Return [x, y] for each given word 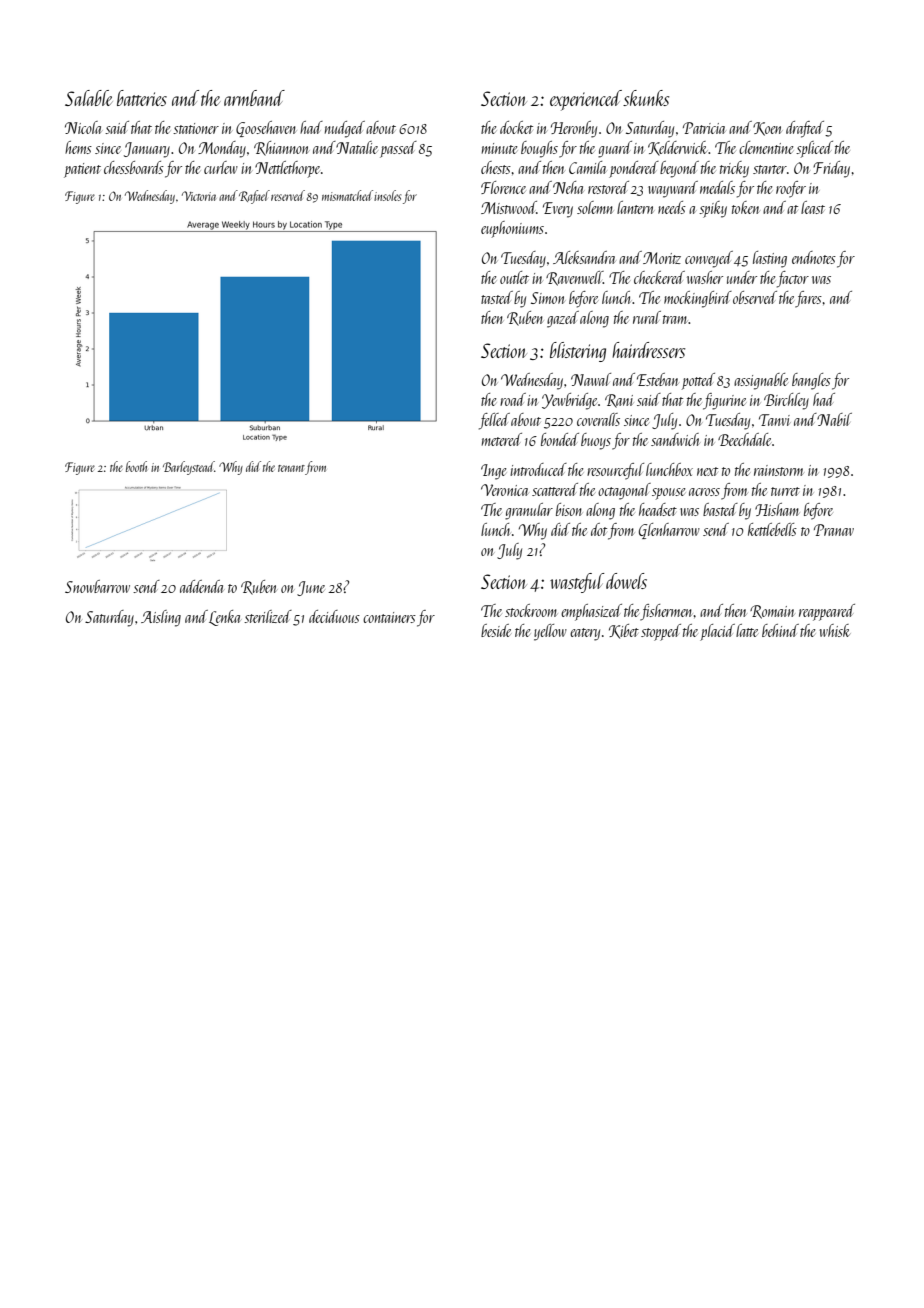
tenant [291, 468]
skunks [646, 98]
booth [136, 466]
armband [254, 98]
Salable [89, 98]
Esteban [658, 379]
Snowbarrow [97, 586]
